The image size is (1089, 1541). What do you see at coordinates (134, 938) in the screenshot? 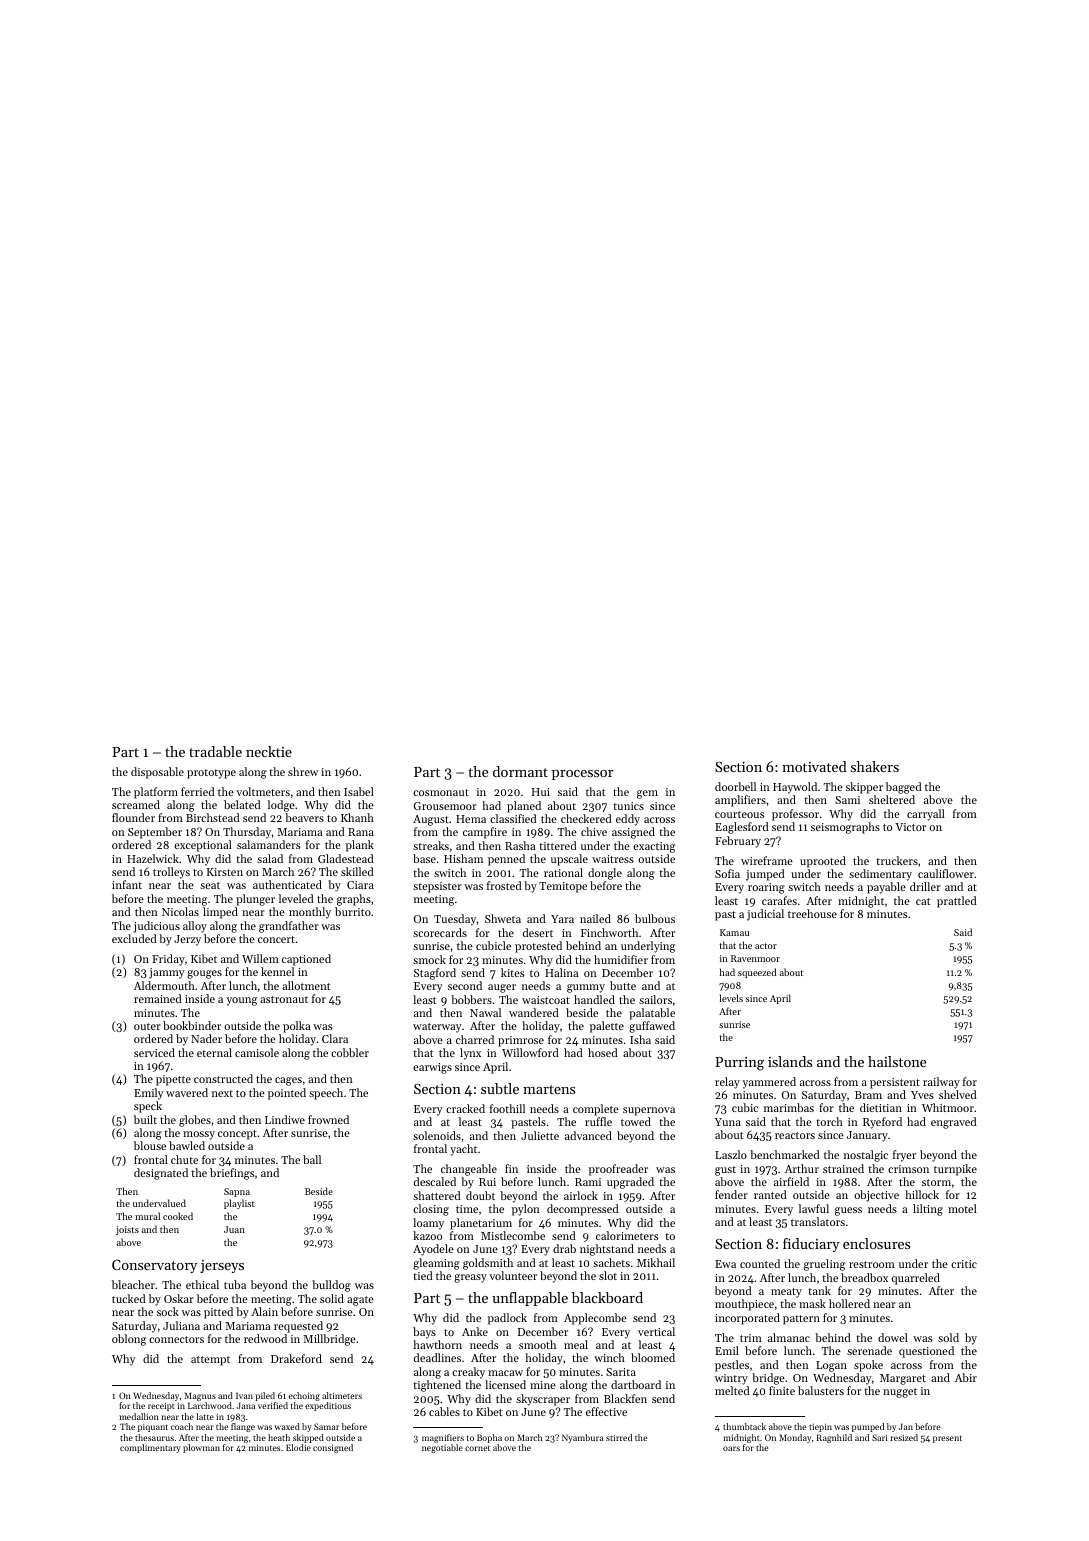
I see `excluded` at bounding box center [134, 938].
